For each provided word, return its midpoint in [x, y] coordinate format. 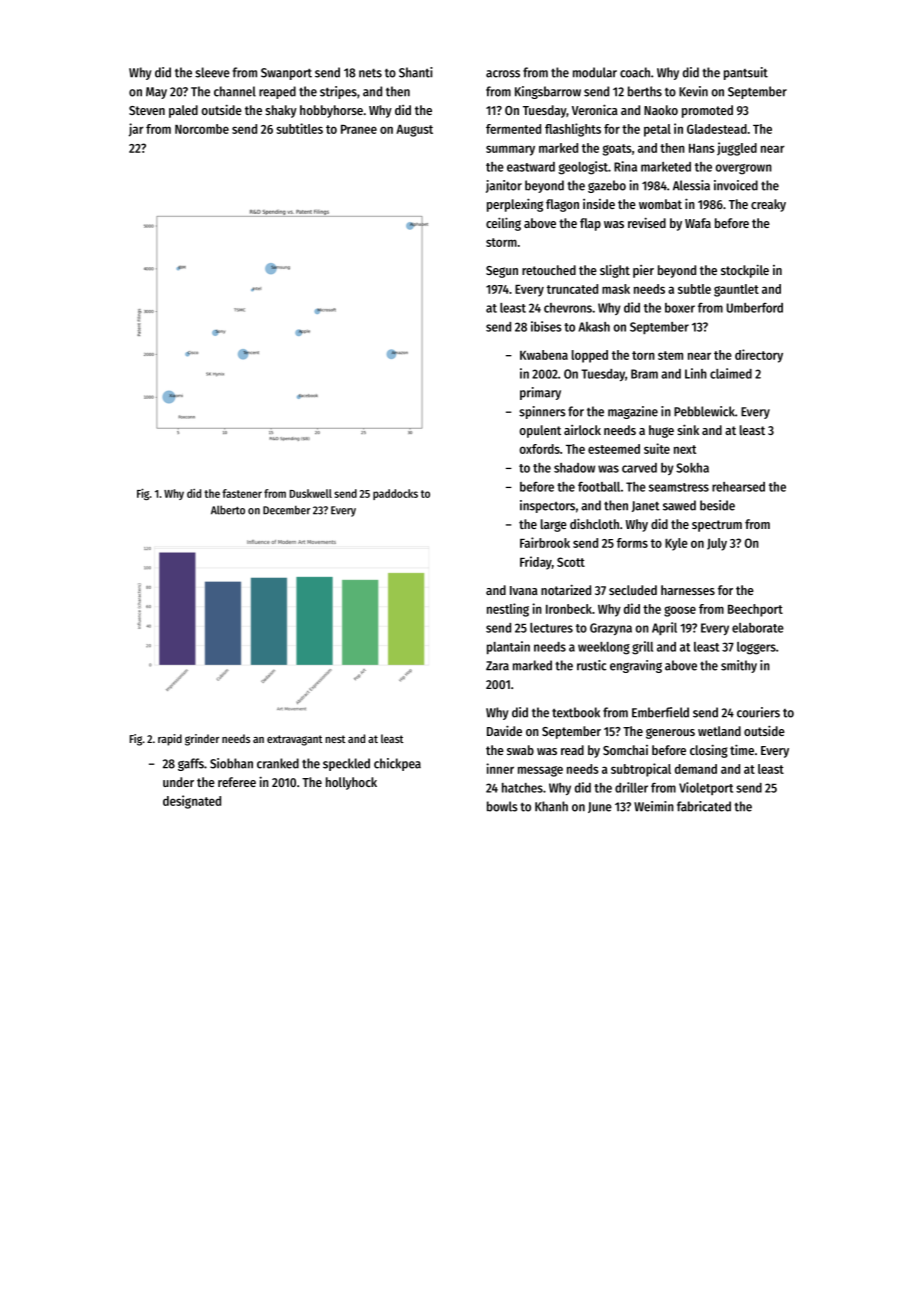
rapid [170, 740]
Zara [497, 666]
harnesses [688, 590]
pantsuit [746, 73]
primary [540, 393]
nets [370, 73]
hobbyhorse [331, 111]
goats [617, 150]
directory [759, 356]
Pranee [359, 129]
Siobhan [231, 763]
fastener [242, 493]
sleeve [212, 72]
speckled [346, 764]
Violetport [706, 788]
